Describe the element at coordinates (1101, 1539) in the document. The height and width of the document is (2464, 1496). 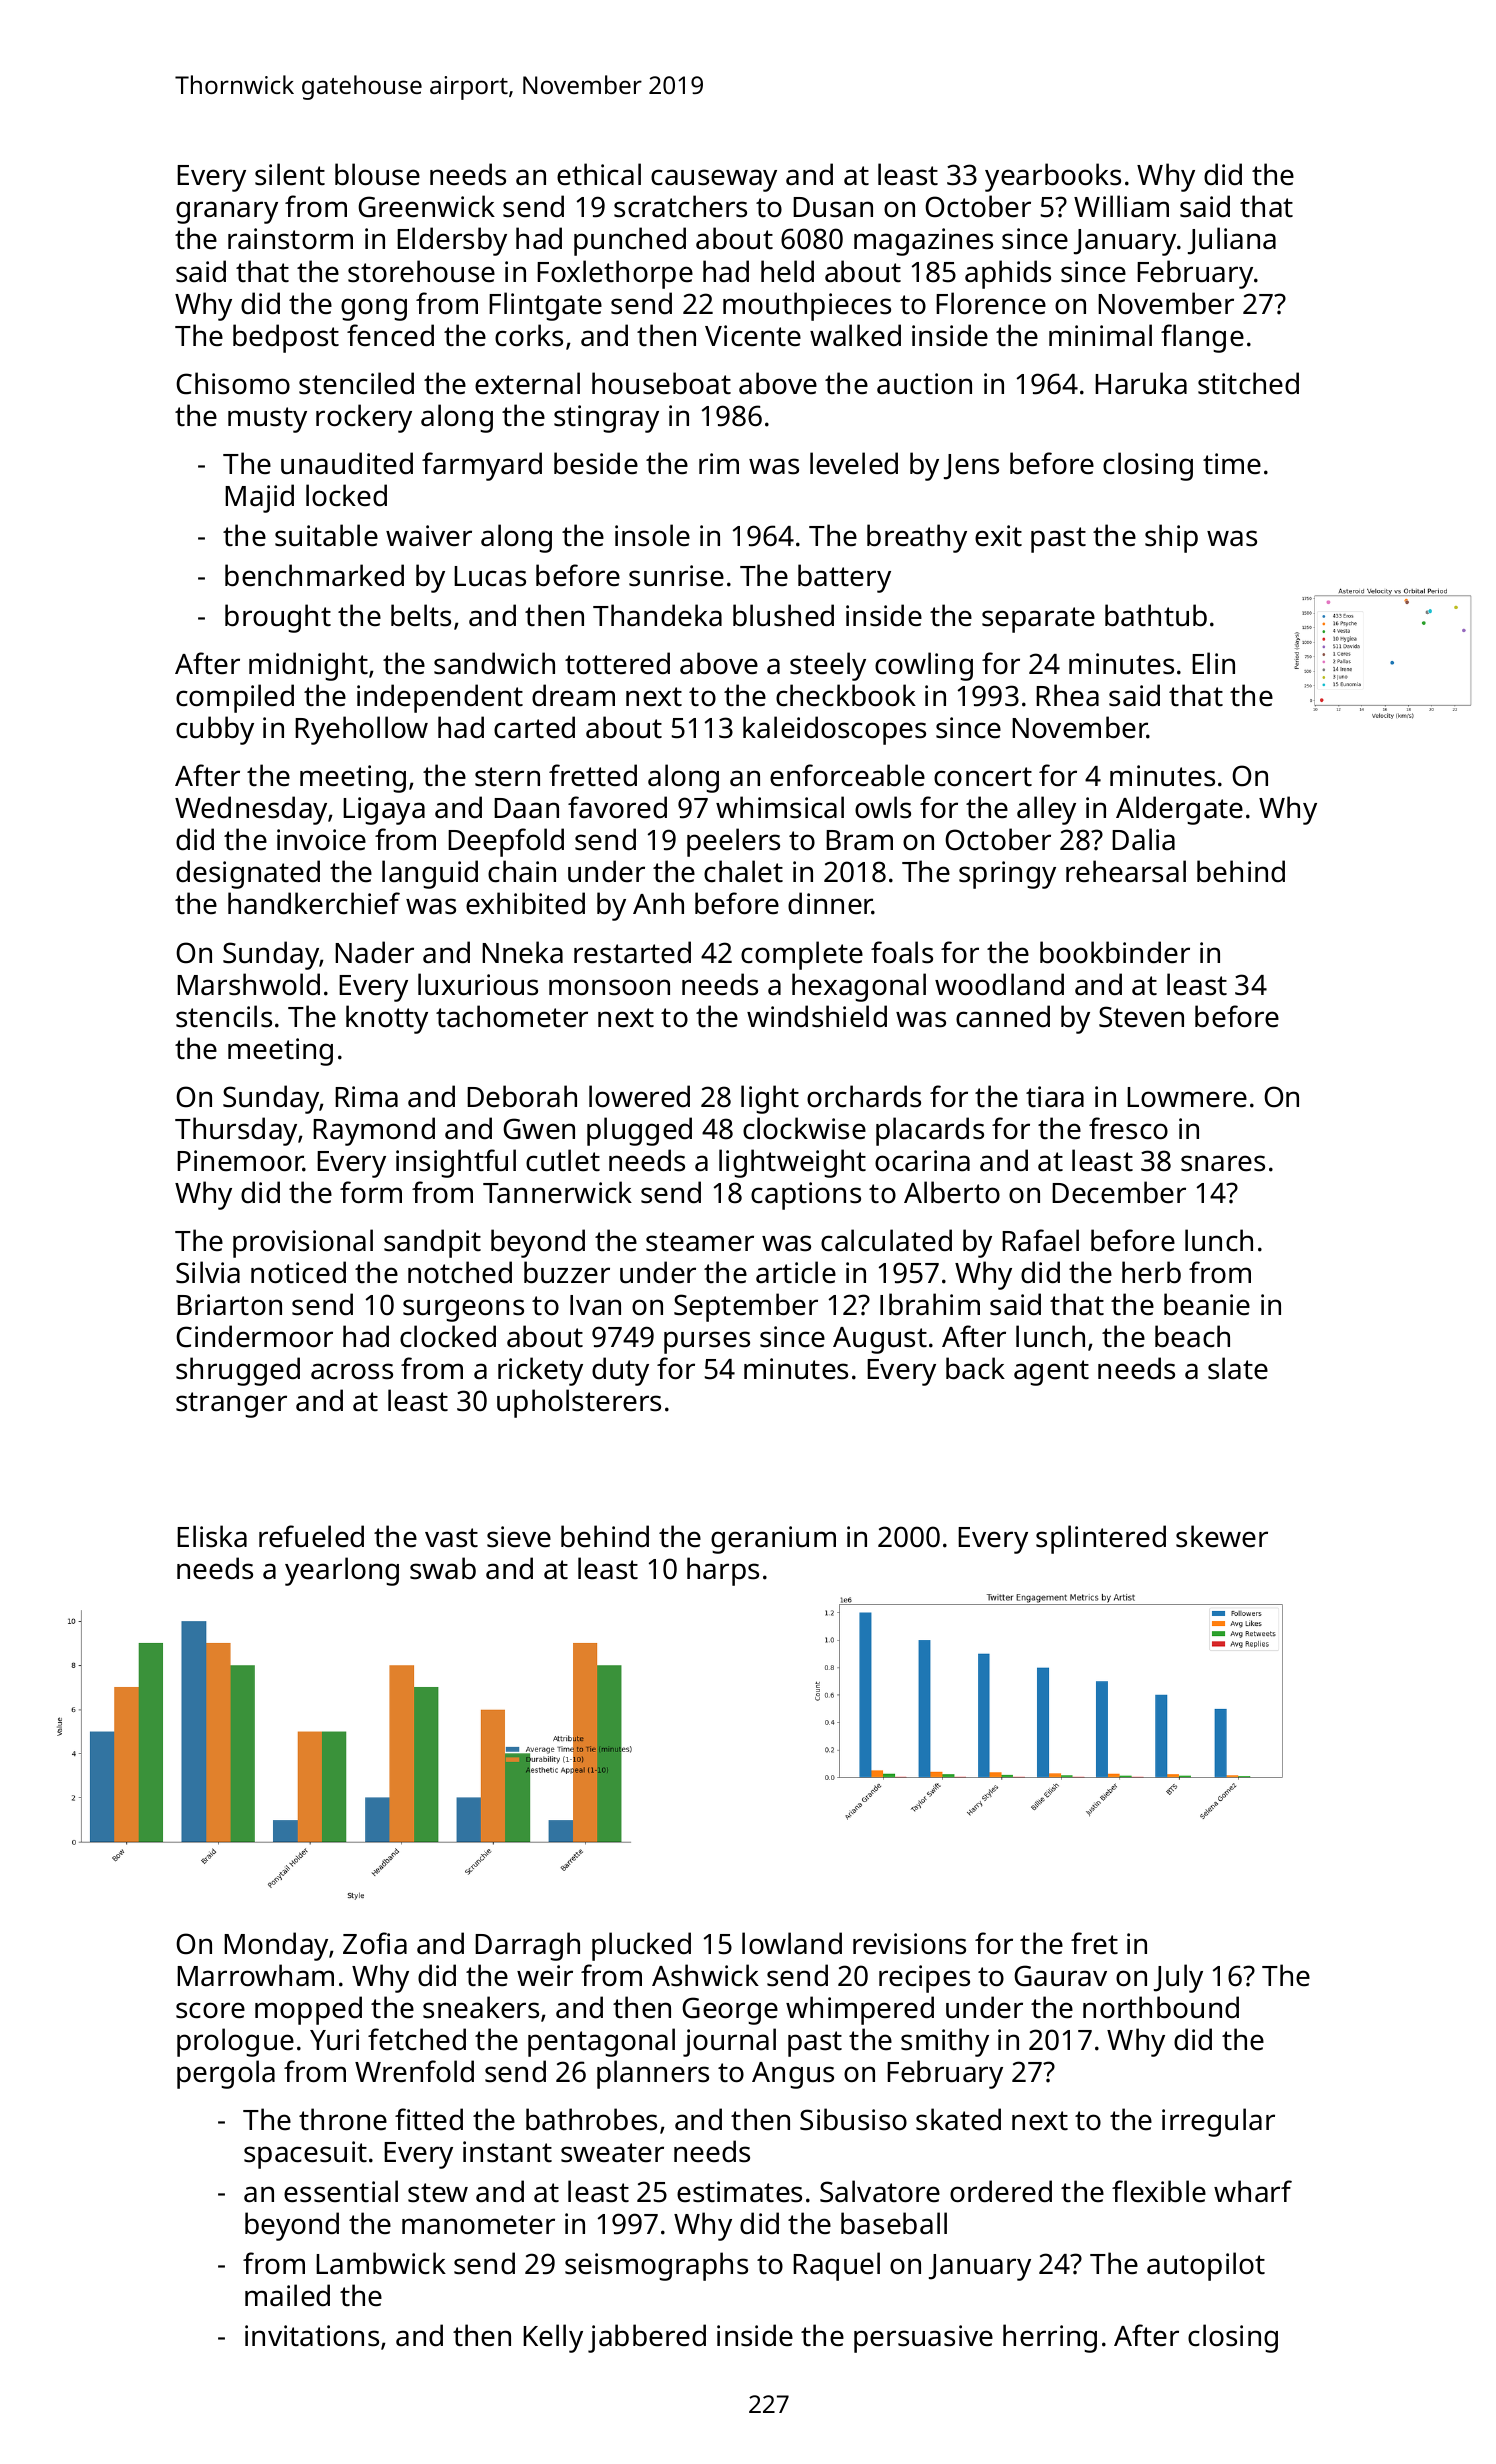
I see `splintered` at that location.
